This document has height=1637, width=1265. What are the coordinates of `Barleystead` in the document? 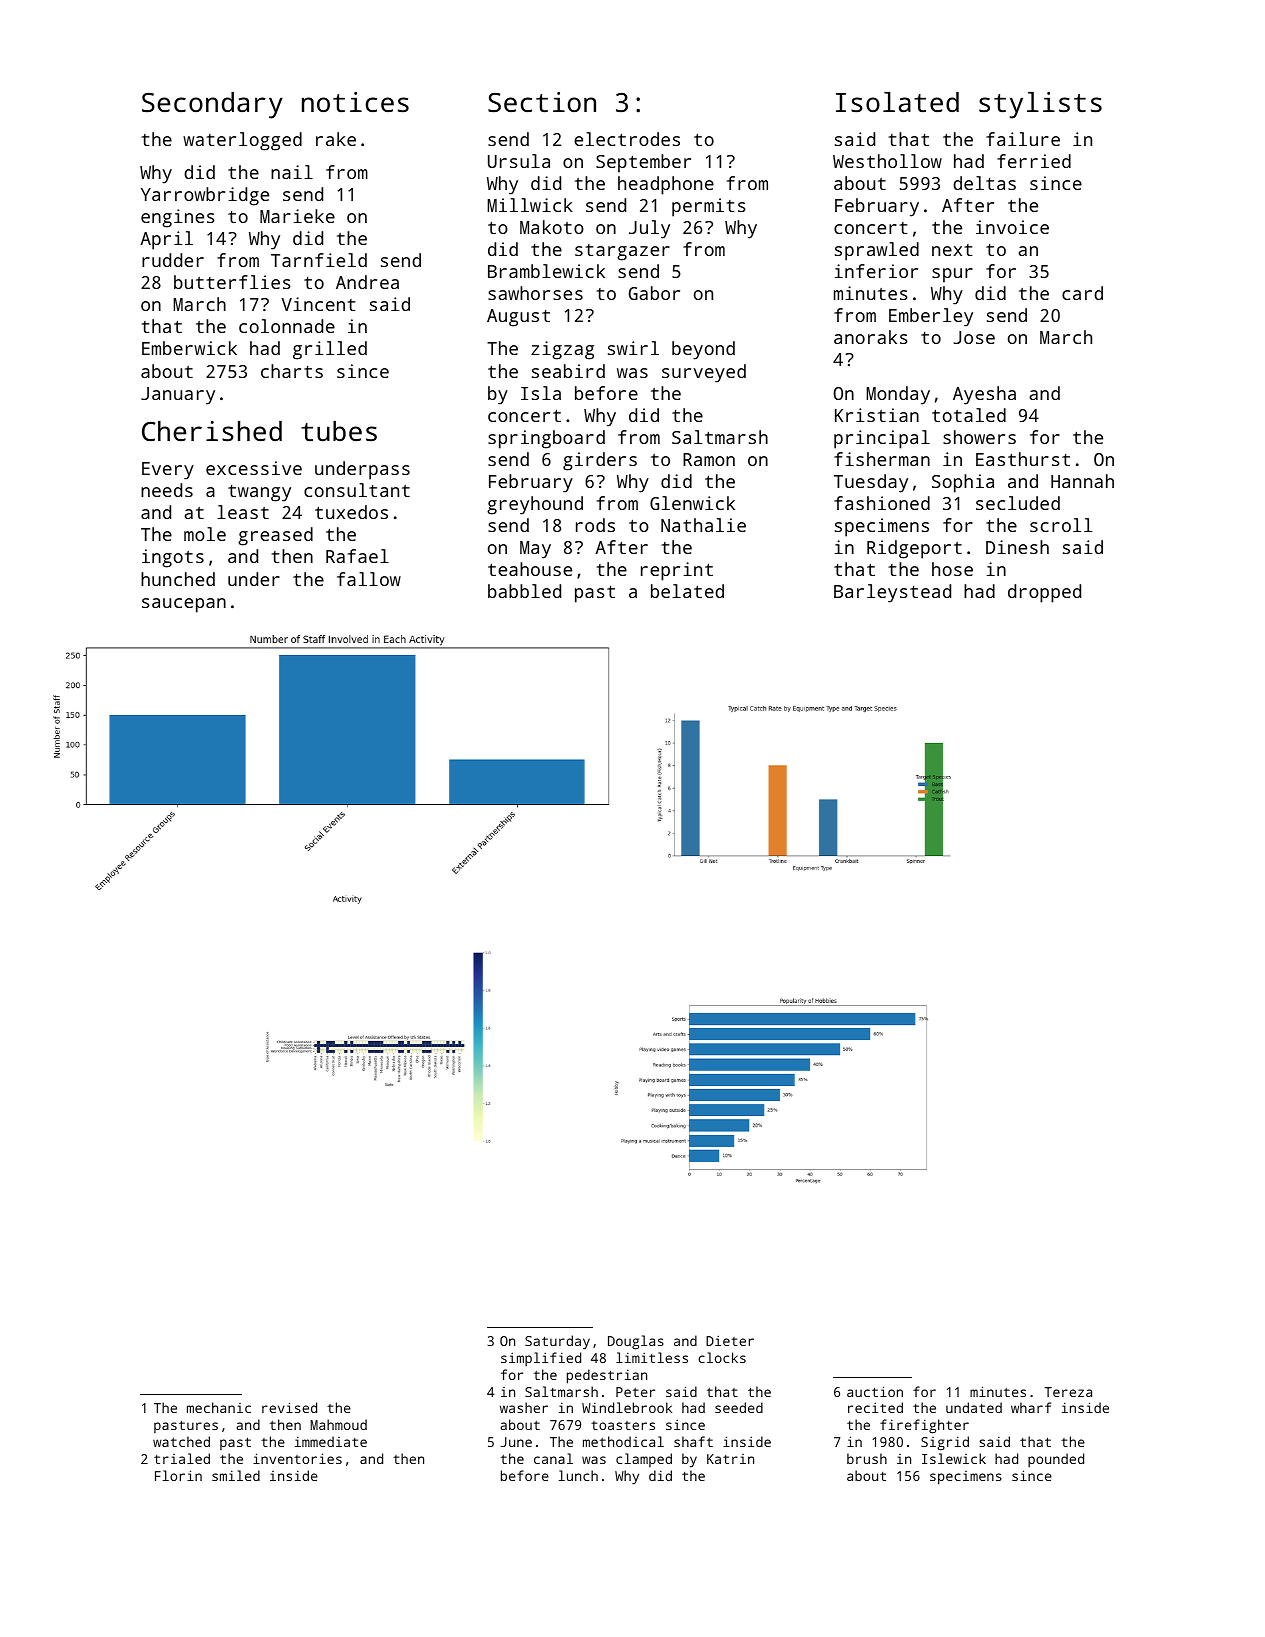 It's located at (892, 593).
